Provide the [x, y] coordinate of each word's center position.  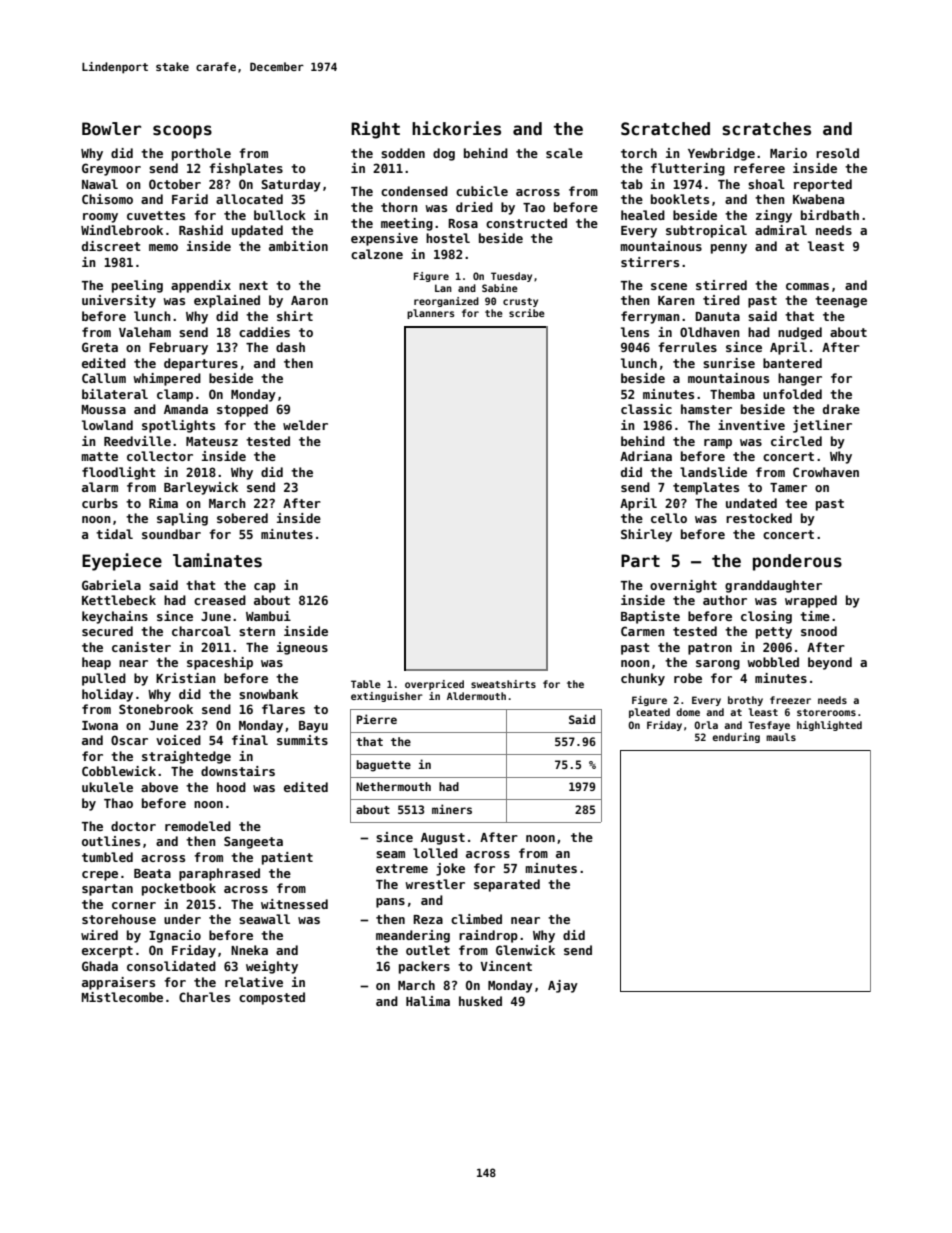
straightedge [186, 757]
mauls [781, 737]
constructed [526, 223]
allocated [249, 199]
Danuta [717, 316]
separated [507, 885]
